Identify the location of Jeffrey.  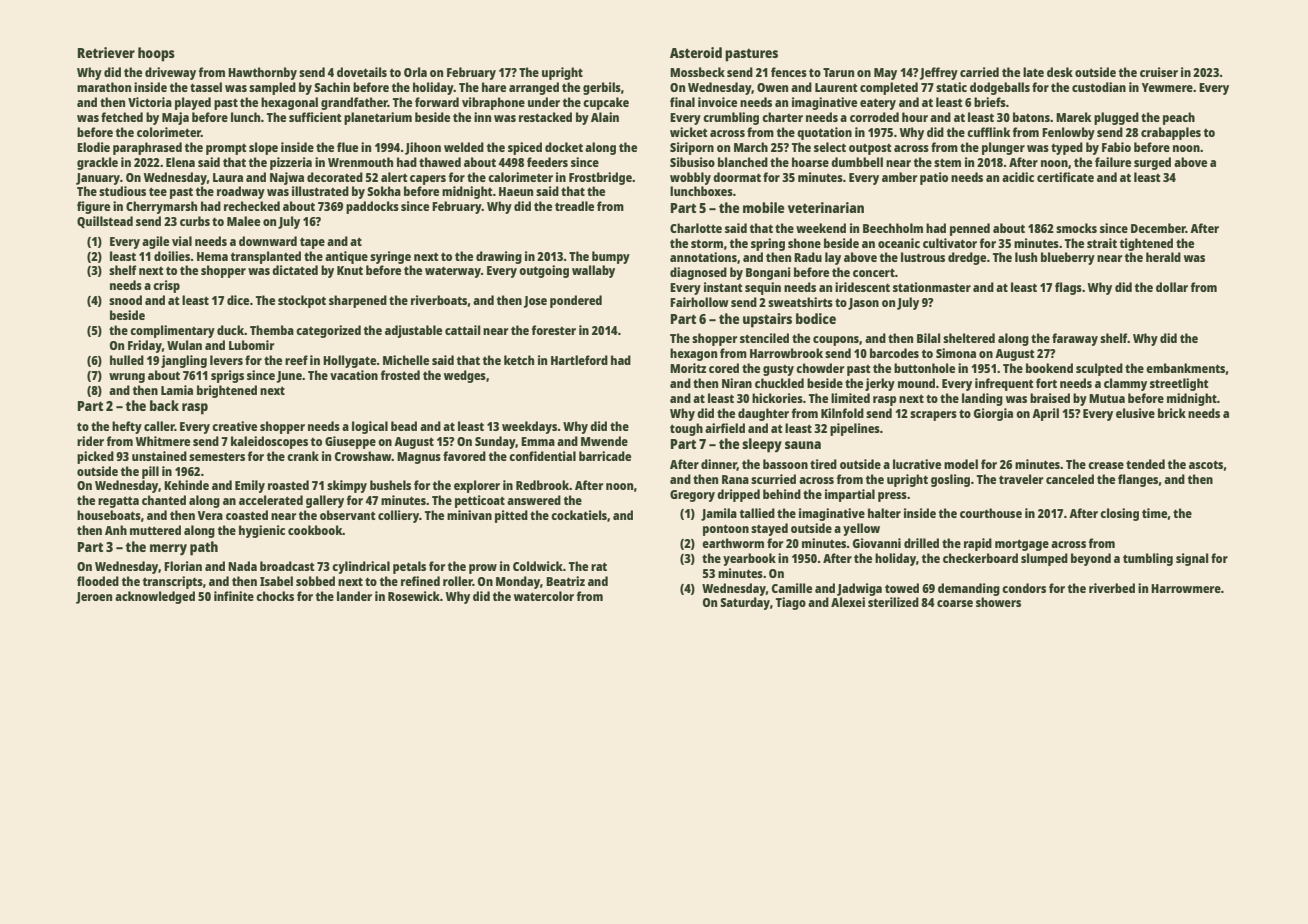
(938, 73).
